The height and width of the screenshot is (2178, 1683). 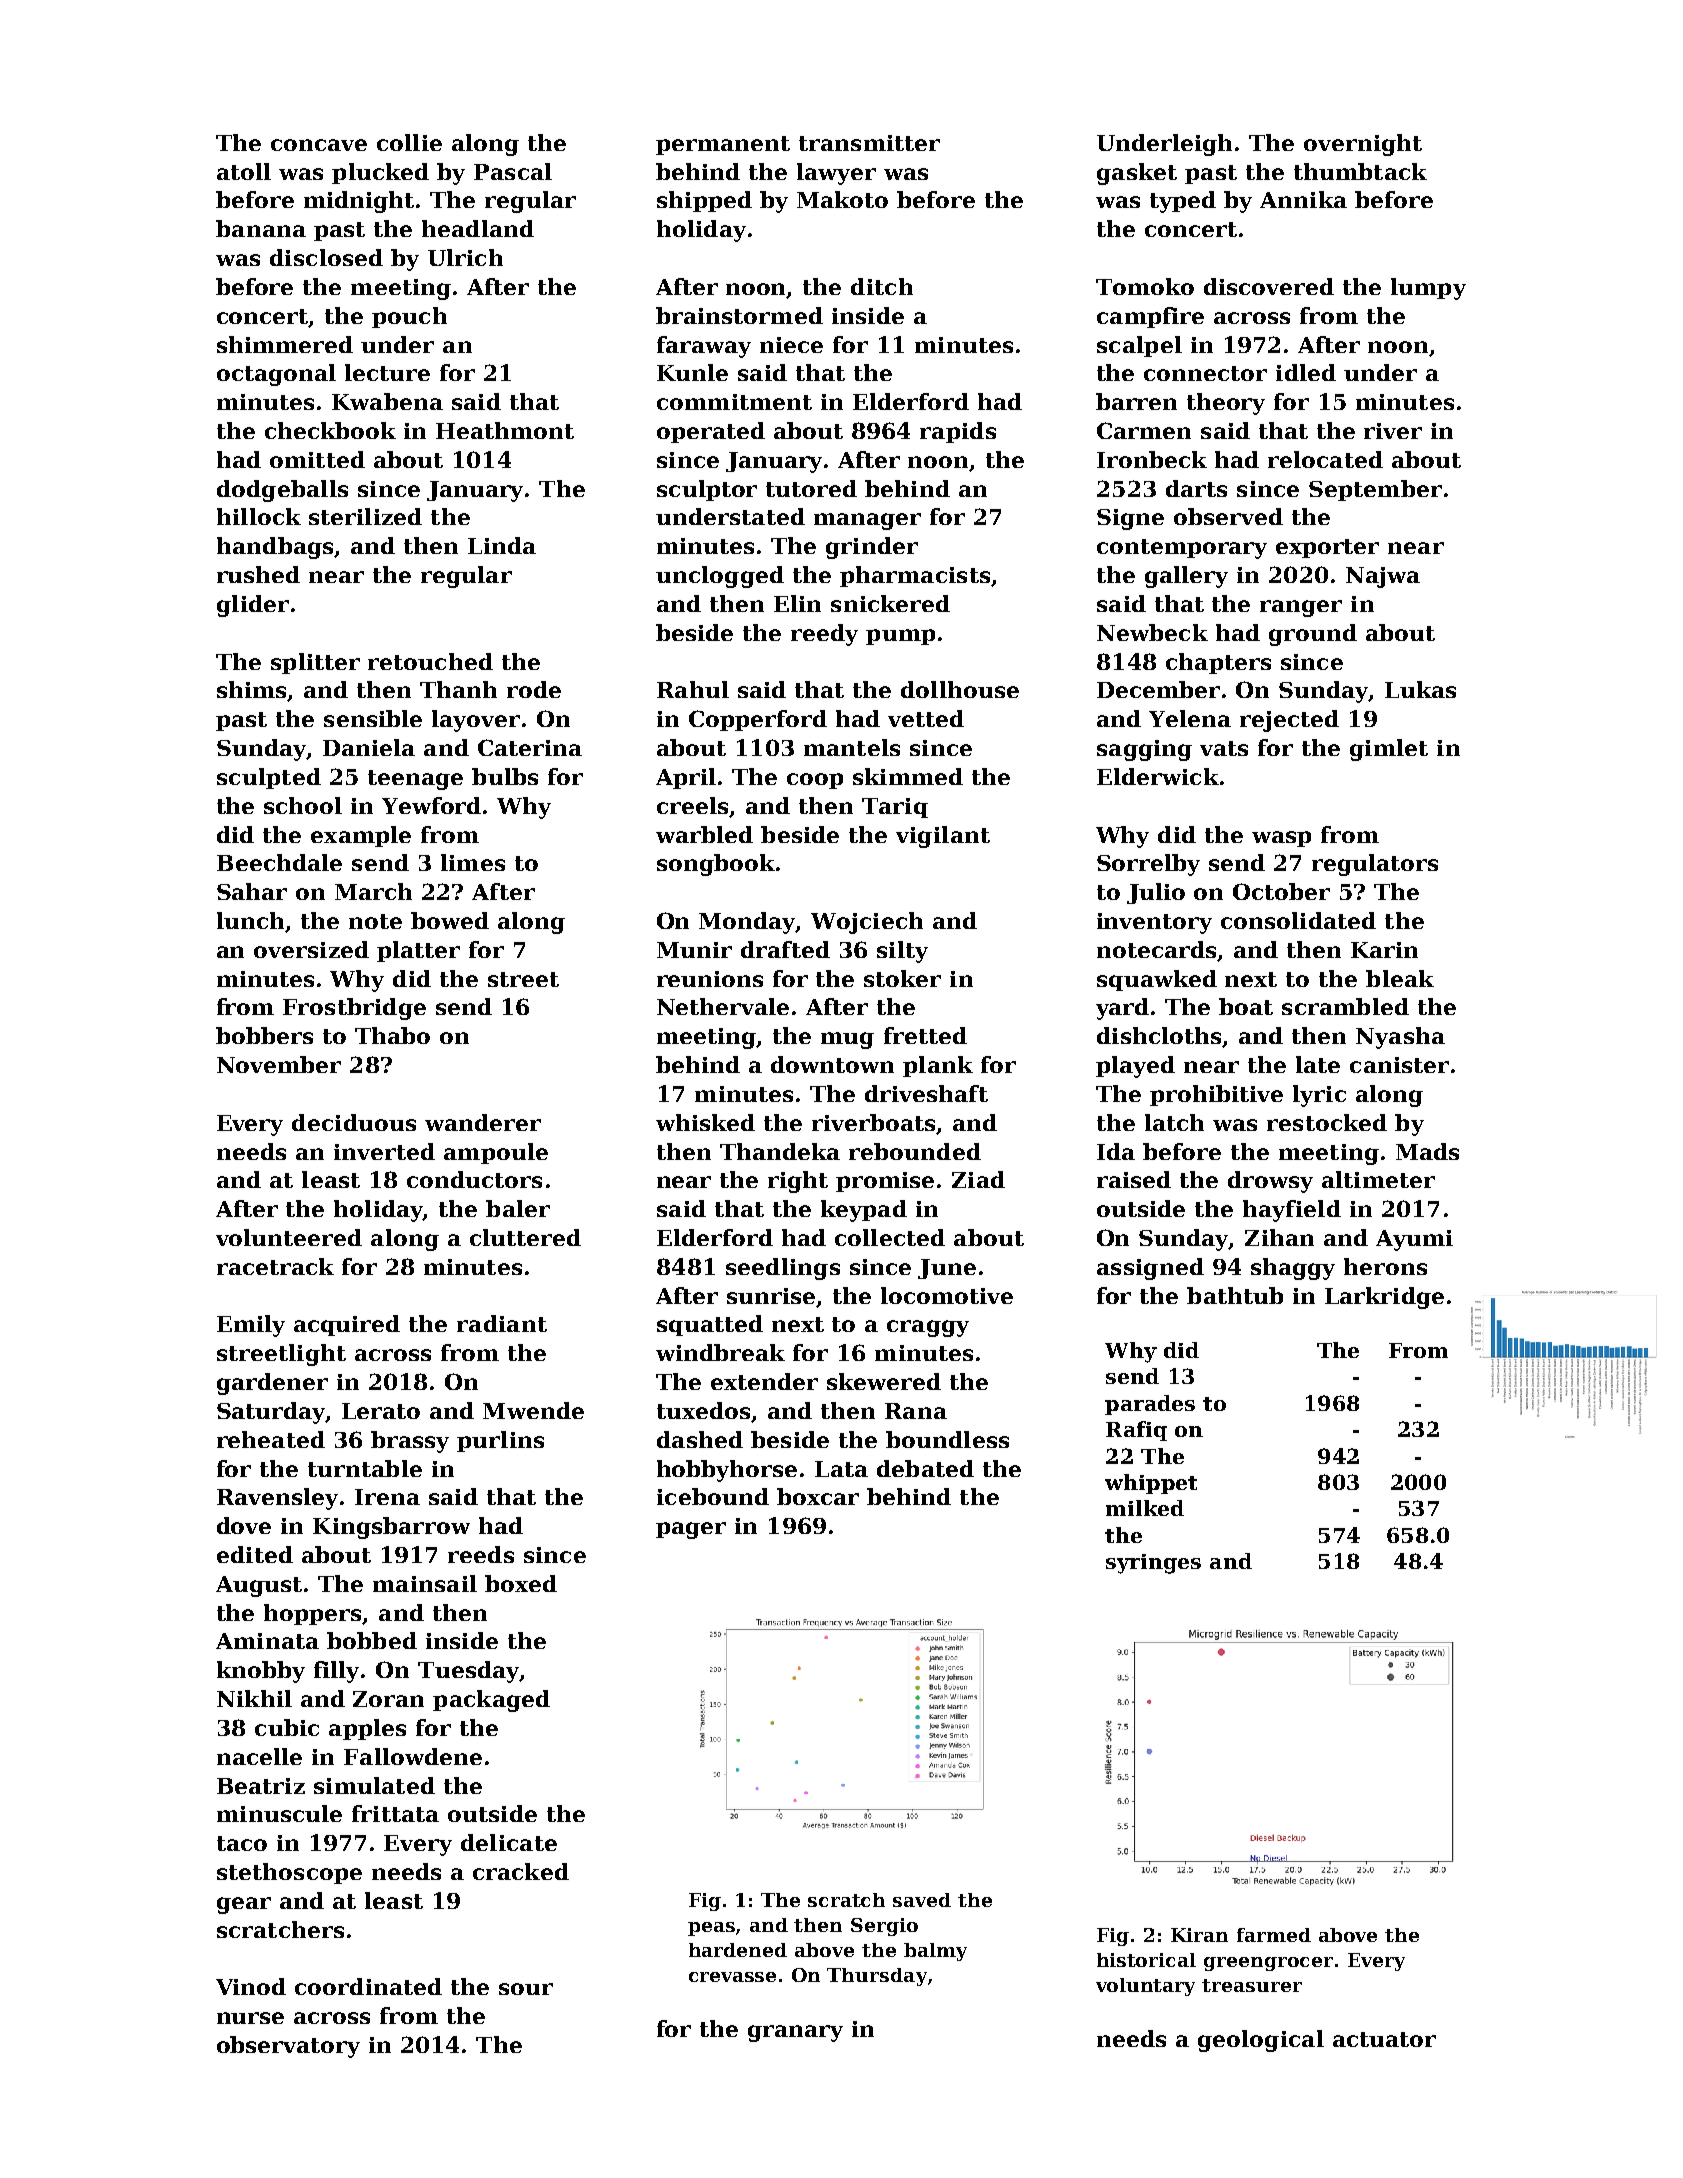 What do you see at coordinates (505, 430) in the screenshot?
I see `Heathmont` at bounding box center [505, 430].
